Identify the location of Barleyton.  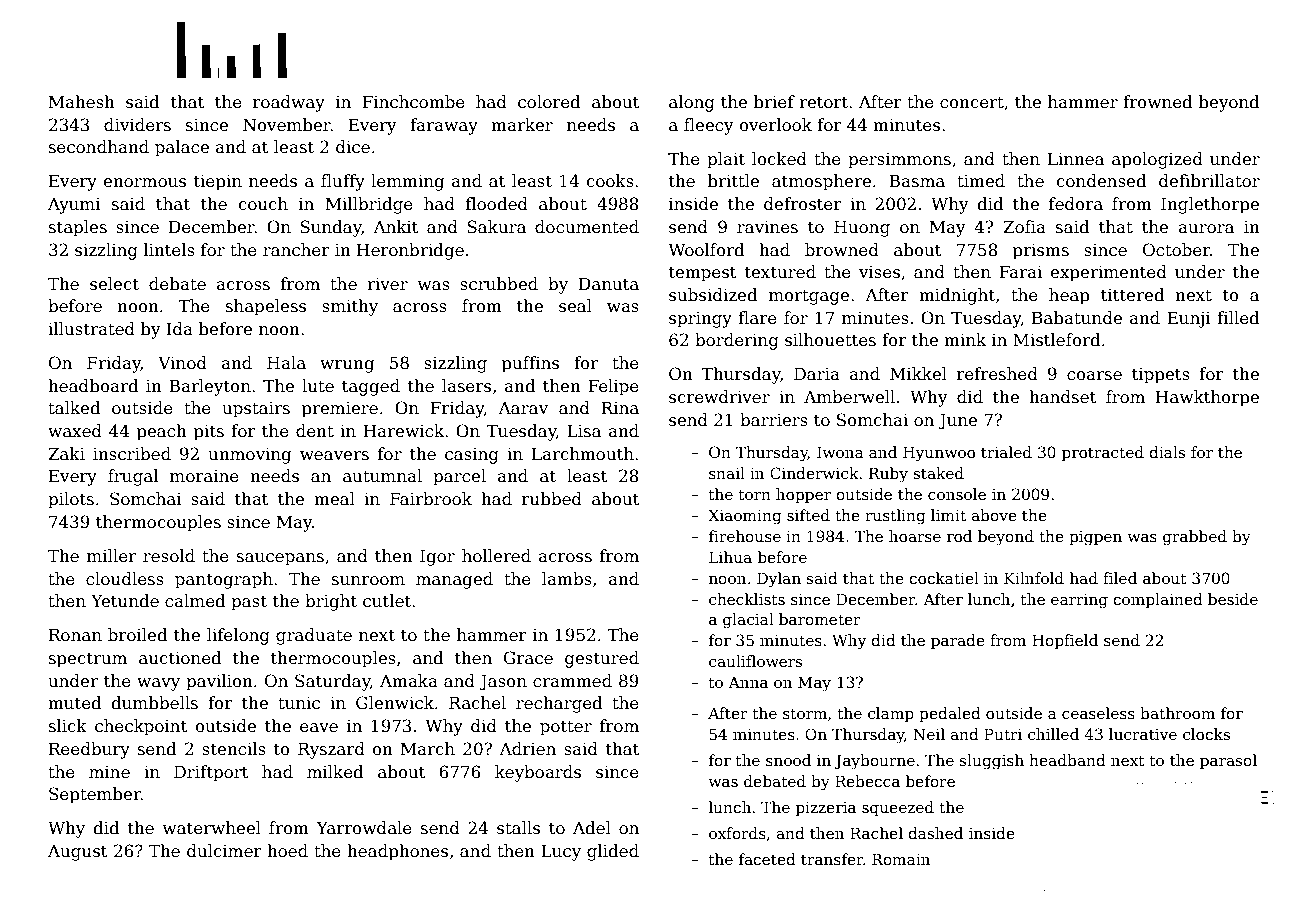
(210, 387).
